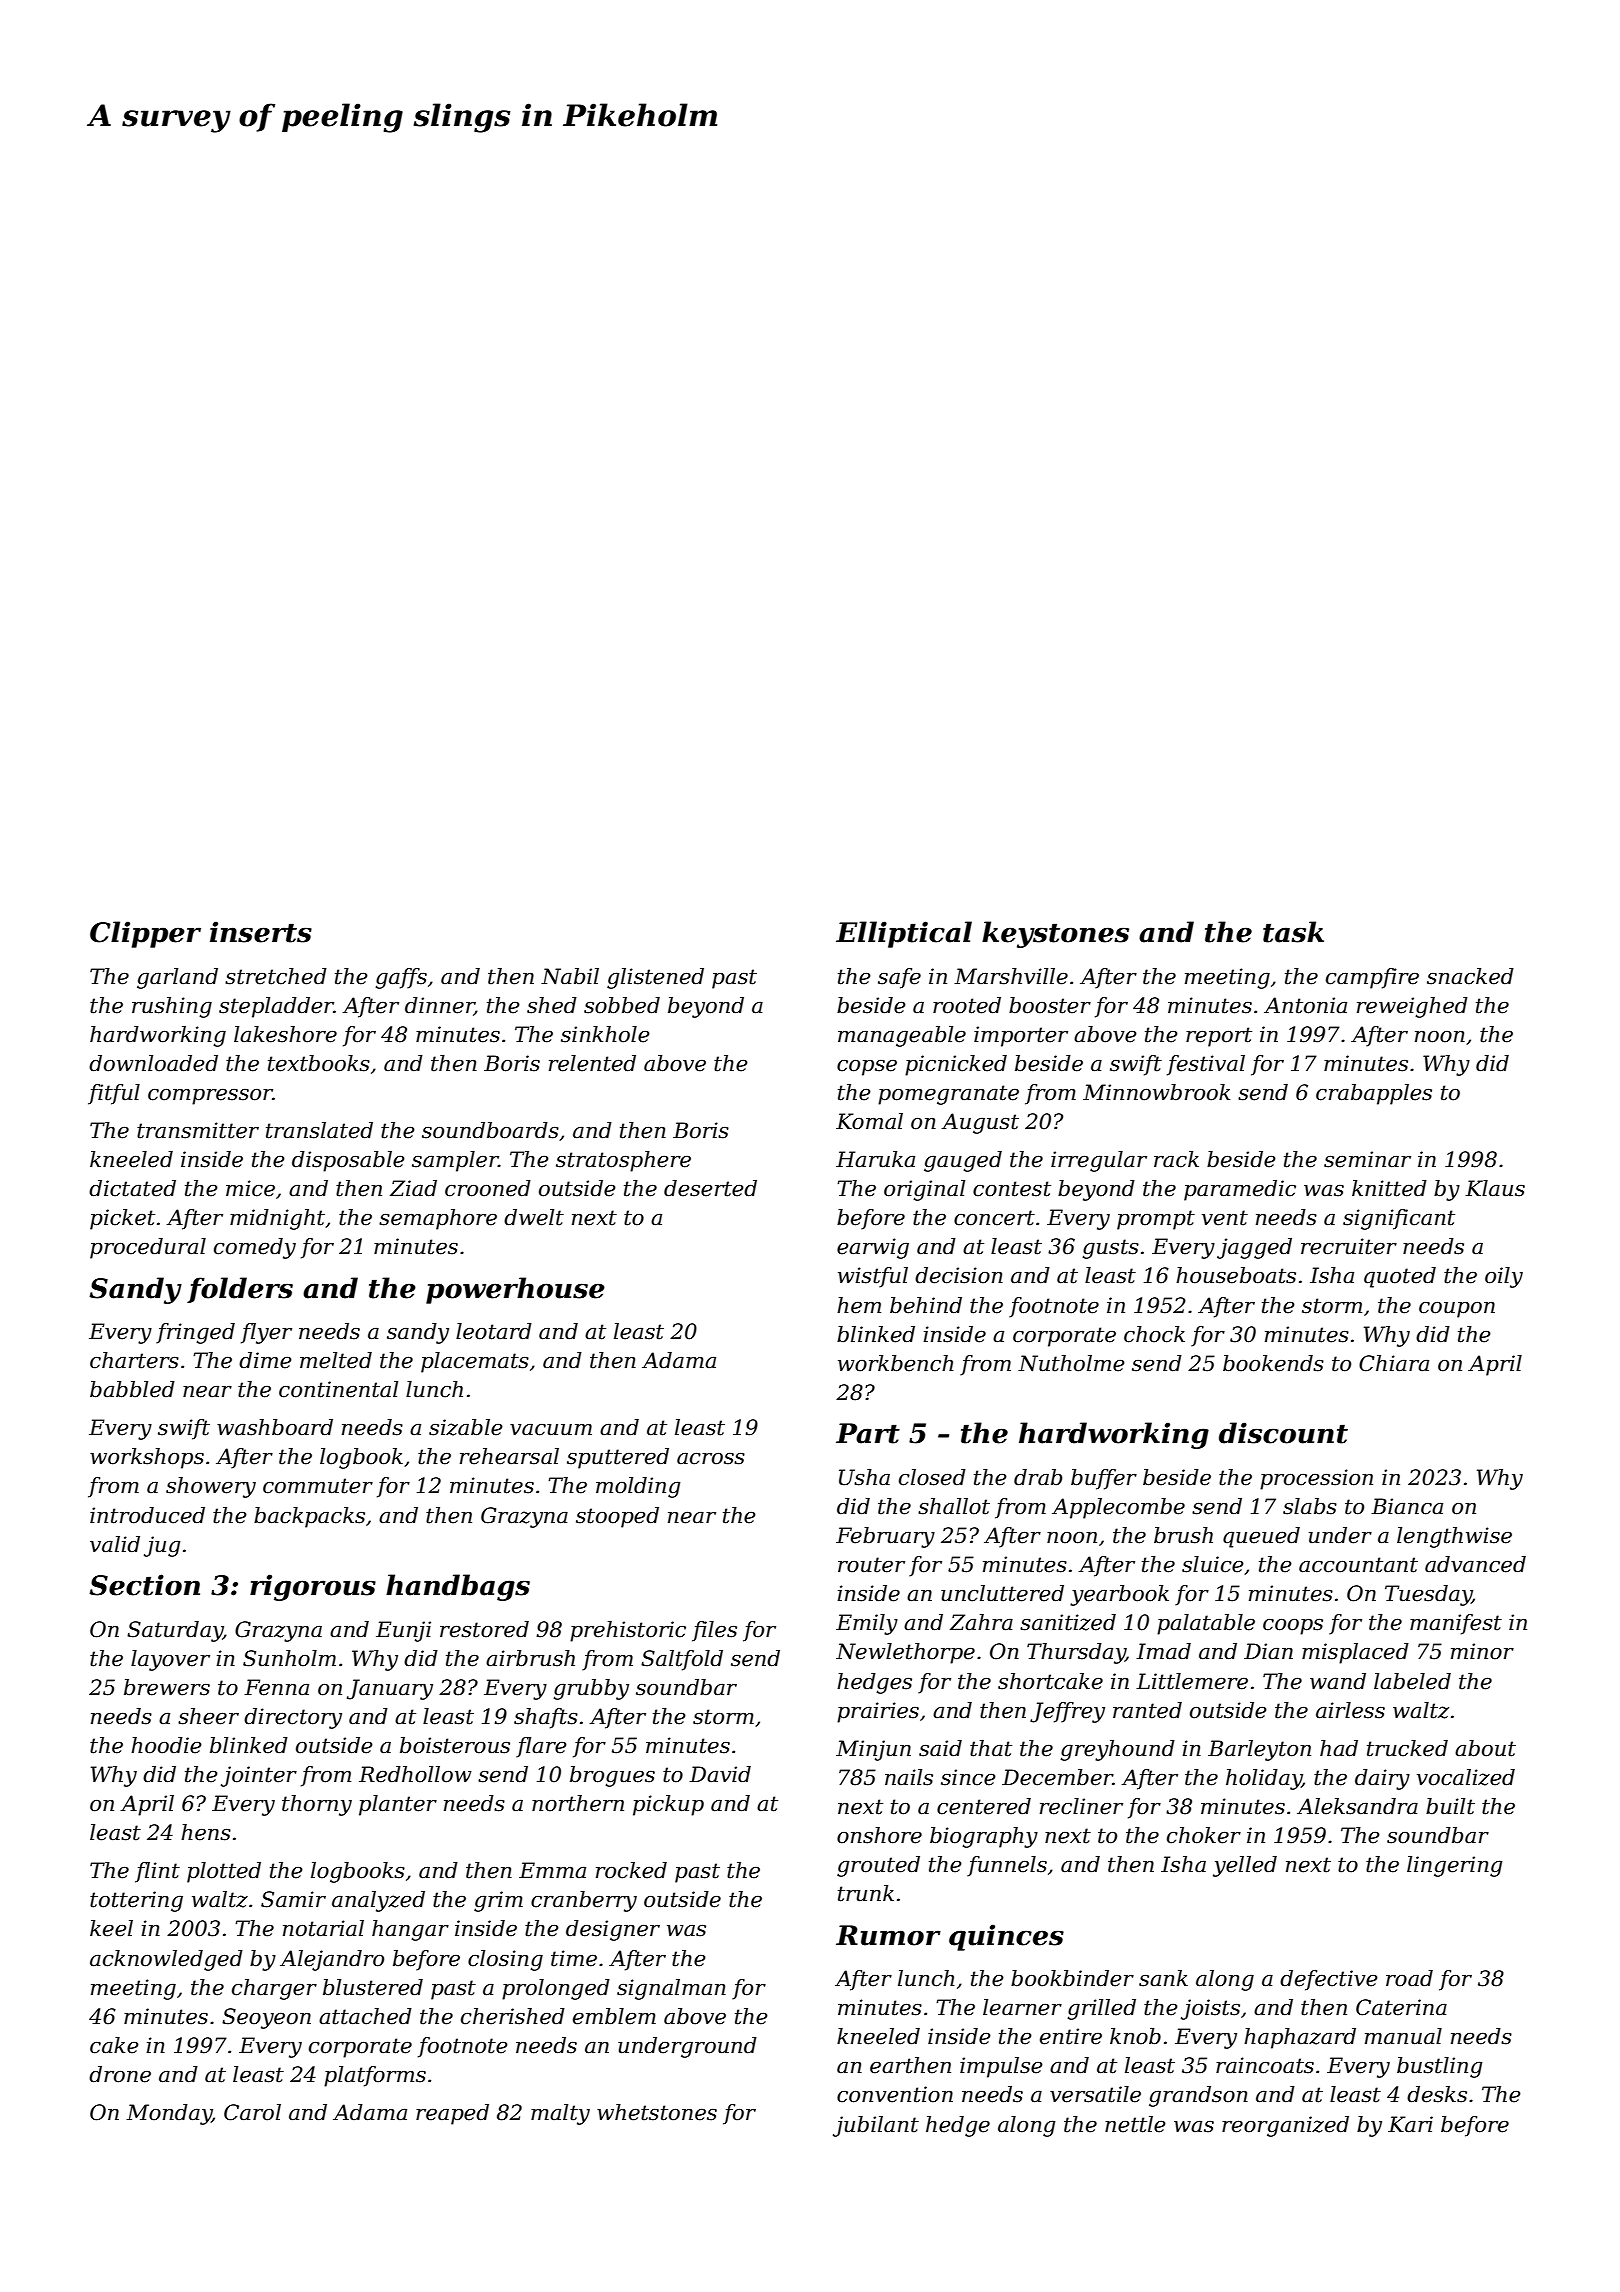  What do you see at coordinates (574, 1958) in the page?
I see `time` at bounding box center [574, 1958].
